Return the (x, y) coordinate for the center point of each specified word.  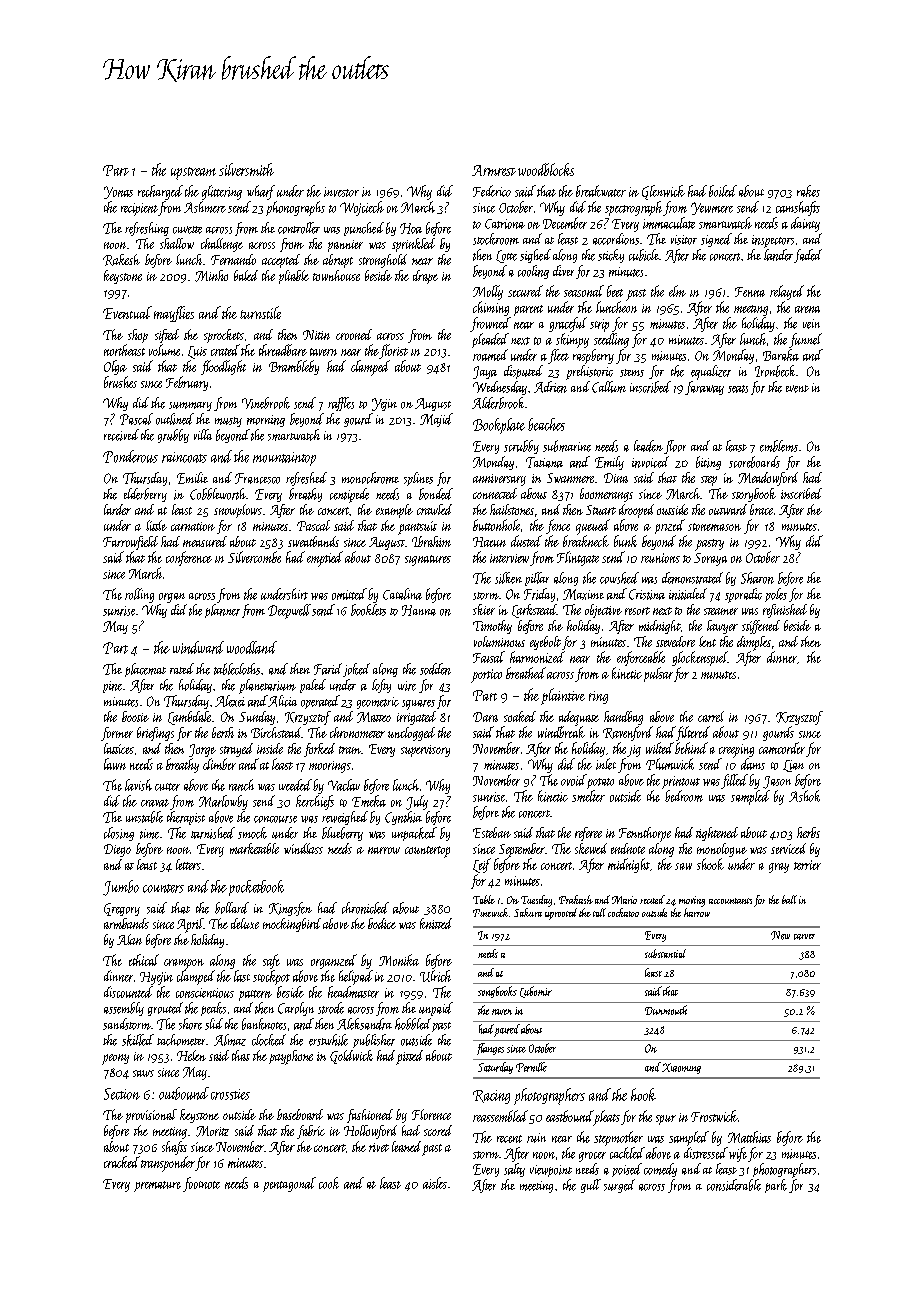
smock (252, 833)
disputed (523, 372)
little (156, 525)
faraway (704, 388)
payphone (291, 1057)
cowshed (619, 578)
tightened (717, 834)
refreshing (147, 229)
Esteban (492, 832)
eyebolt (545, 643)
